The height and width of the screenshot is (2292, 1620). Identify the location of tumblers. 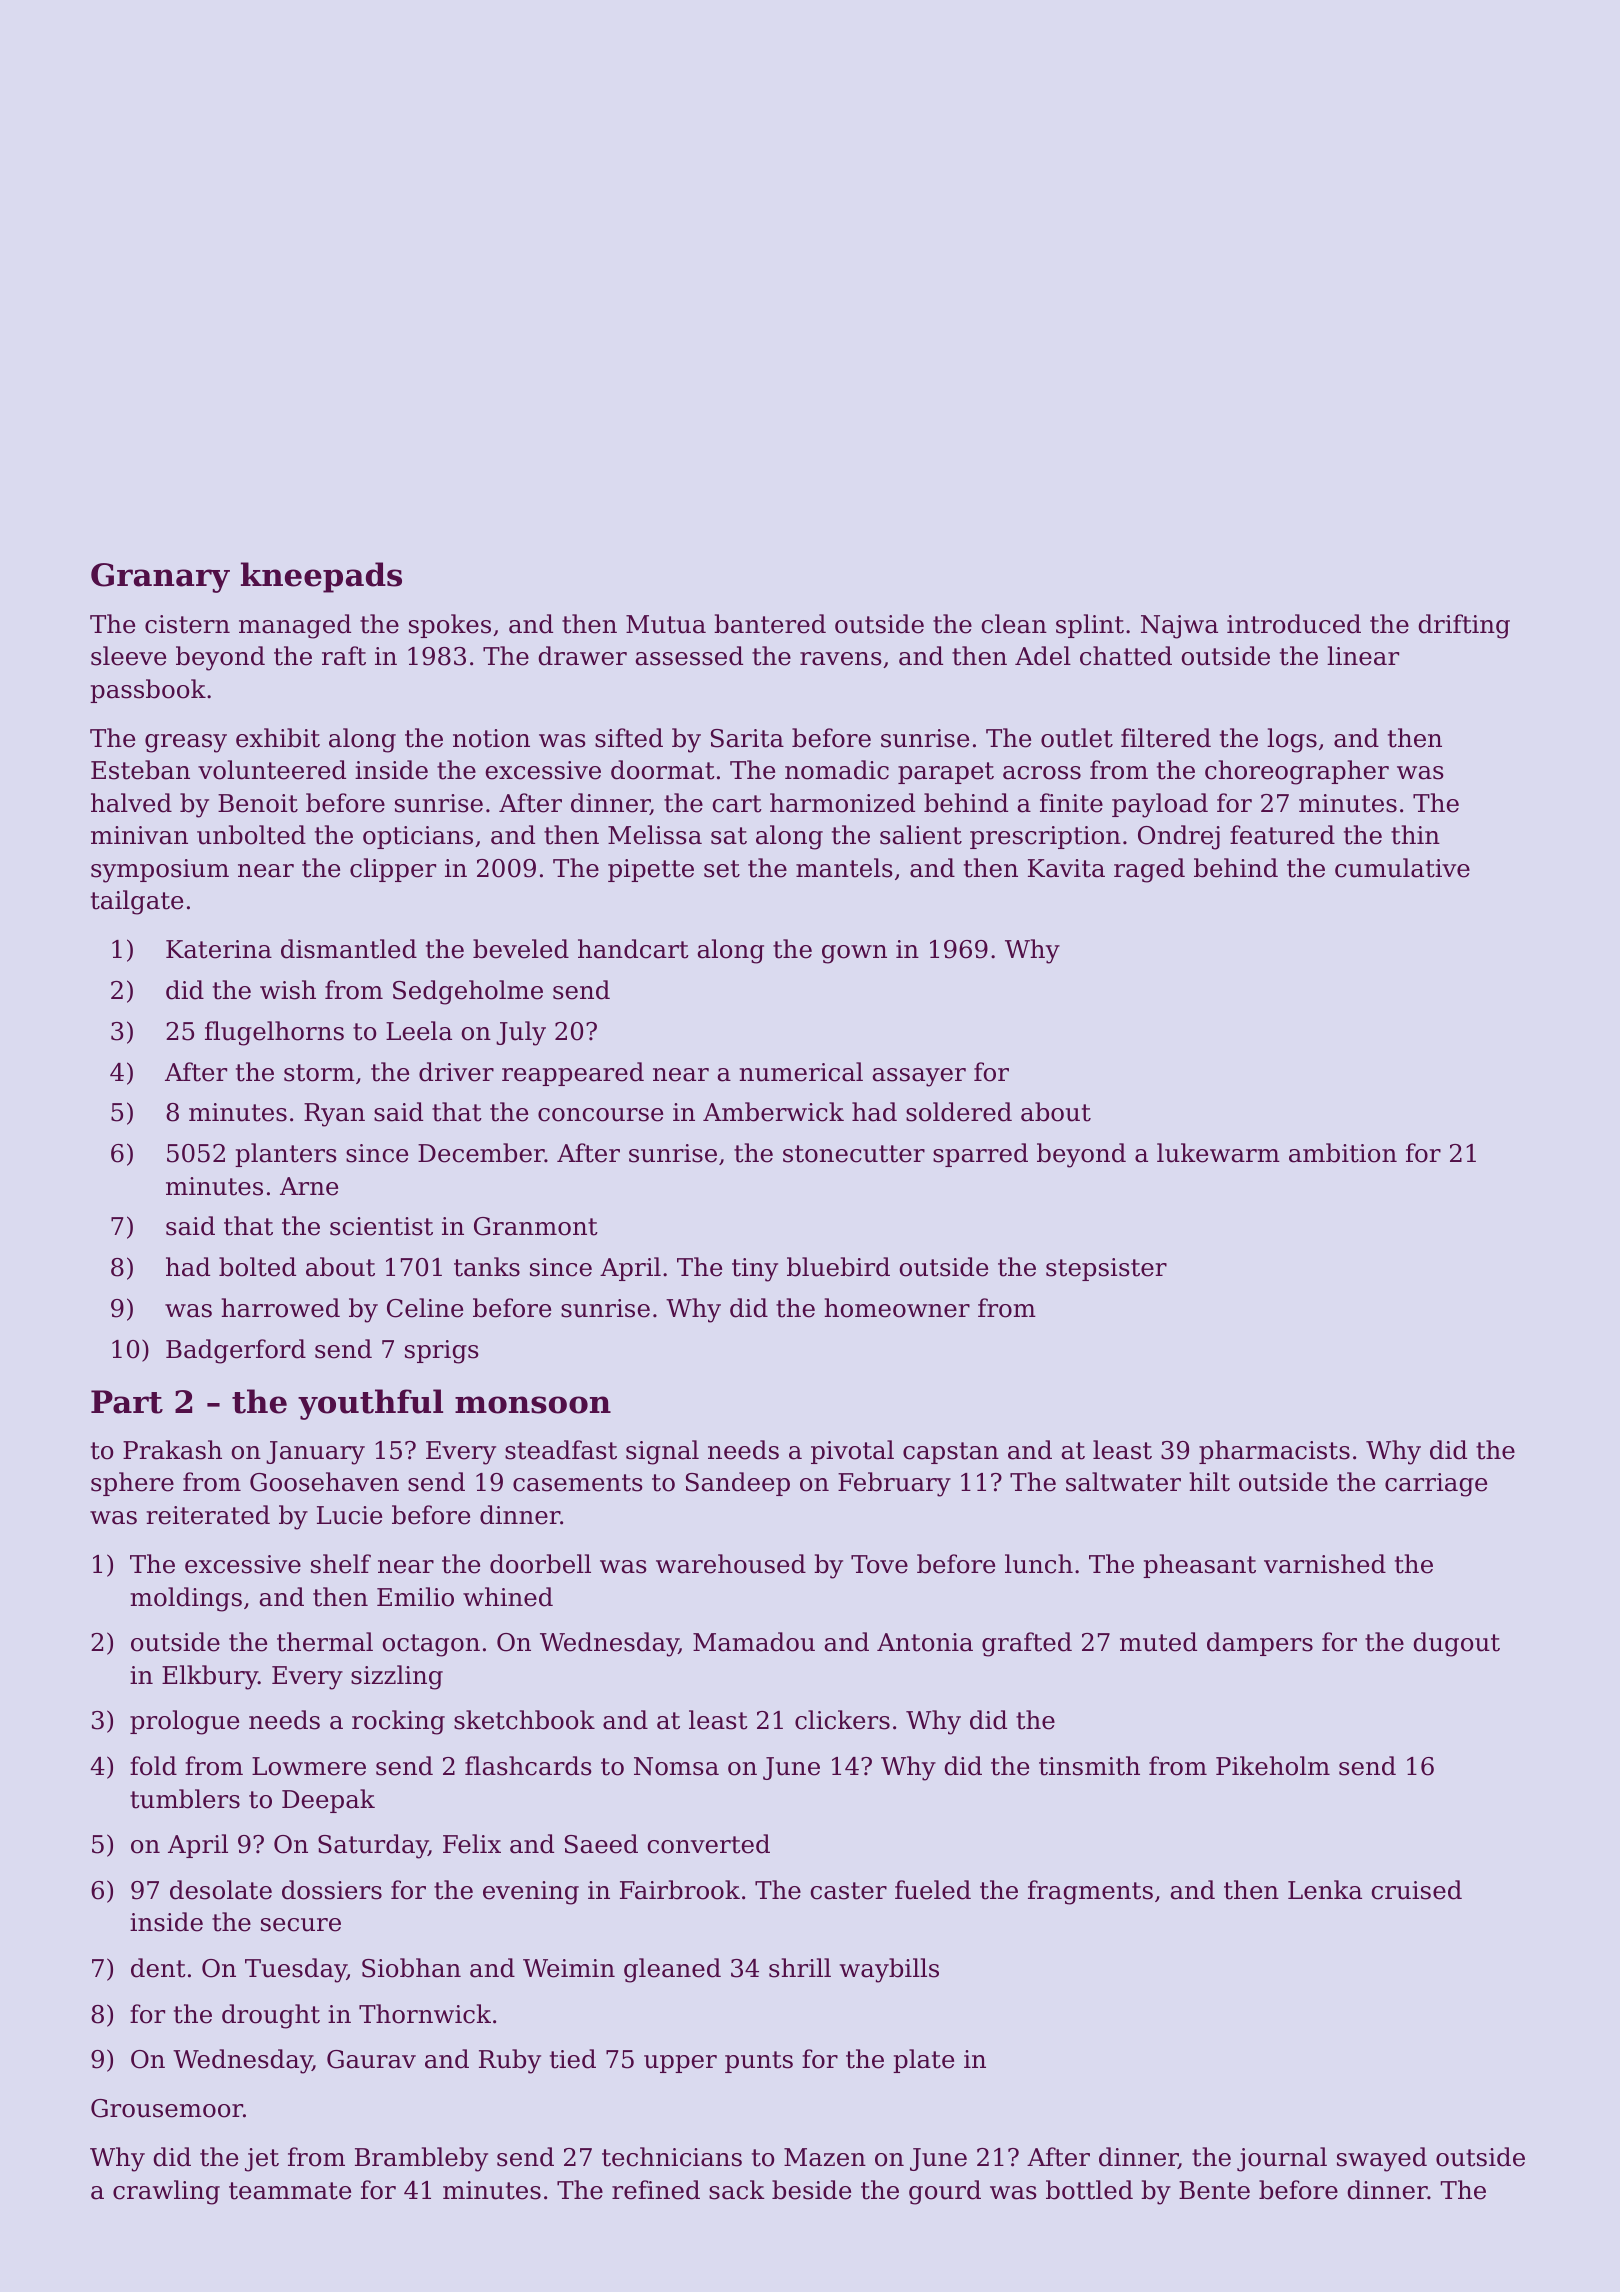
(185, 1799).
